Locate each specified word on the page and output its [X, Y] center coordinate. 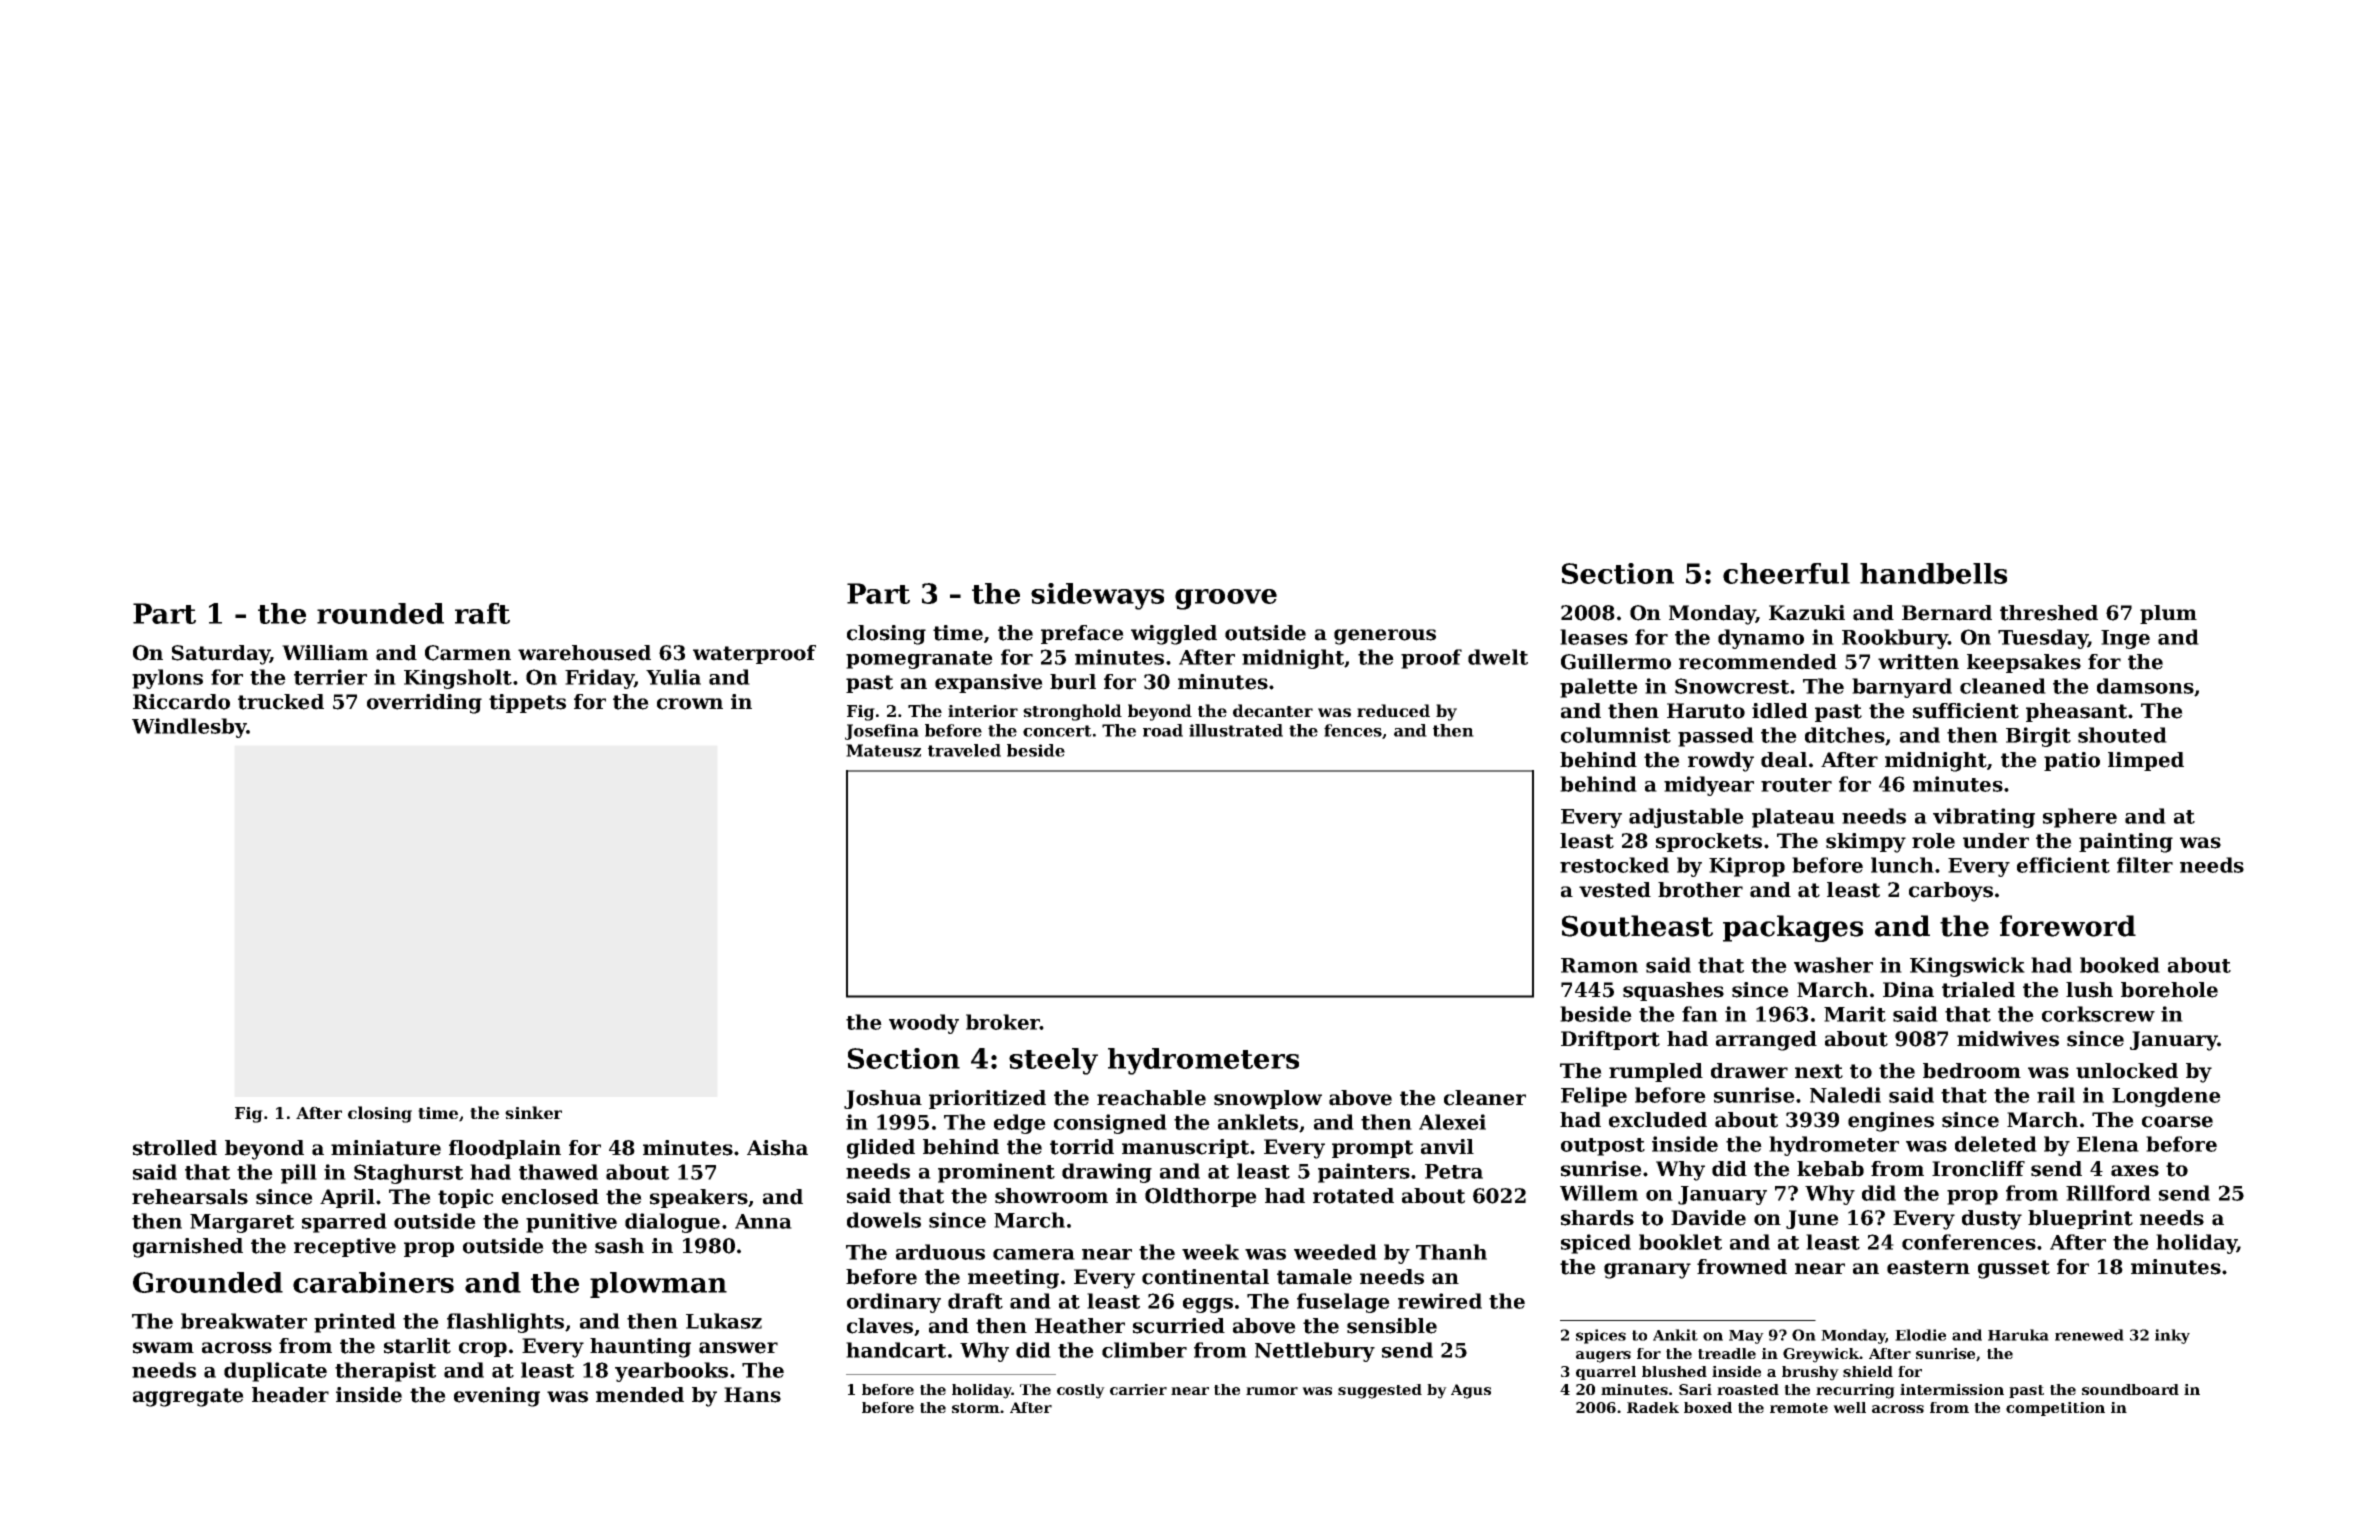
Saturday [221, 655]
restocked [1614, 865]
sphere [2080, 818]
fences [1353, 730]
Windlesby [189, 728]
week [1210, 1252]
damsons [2145, 686]
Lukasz [724, 1321]
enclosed [550, 1197]
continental [1205, 1277]
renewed [2089, 1335]
